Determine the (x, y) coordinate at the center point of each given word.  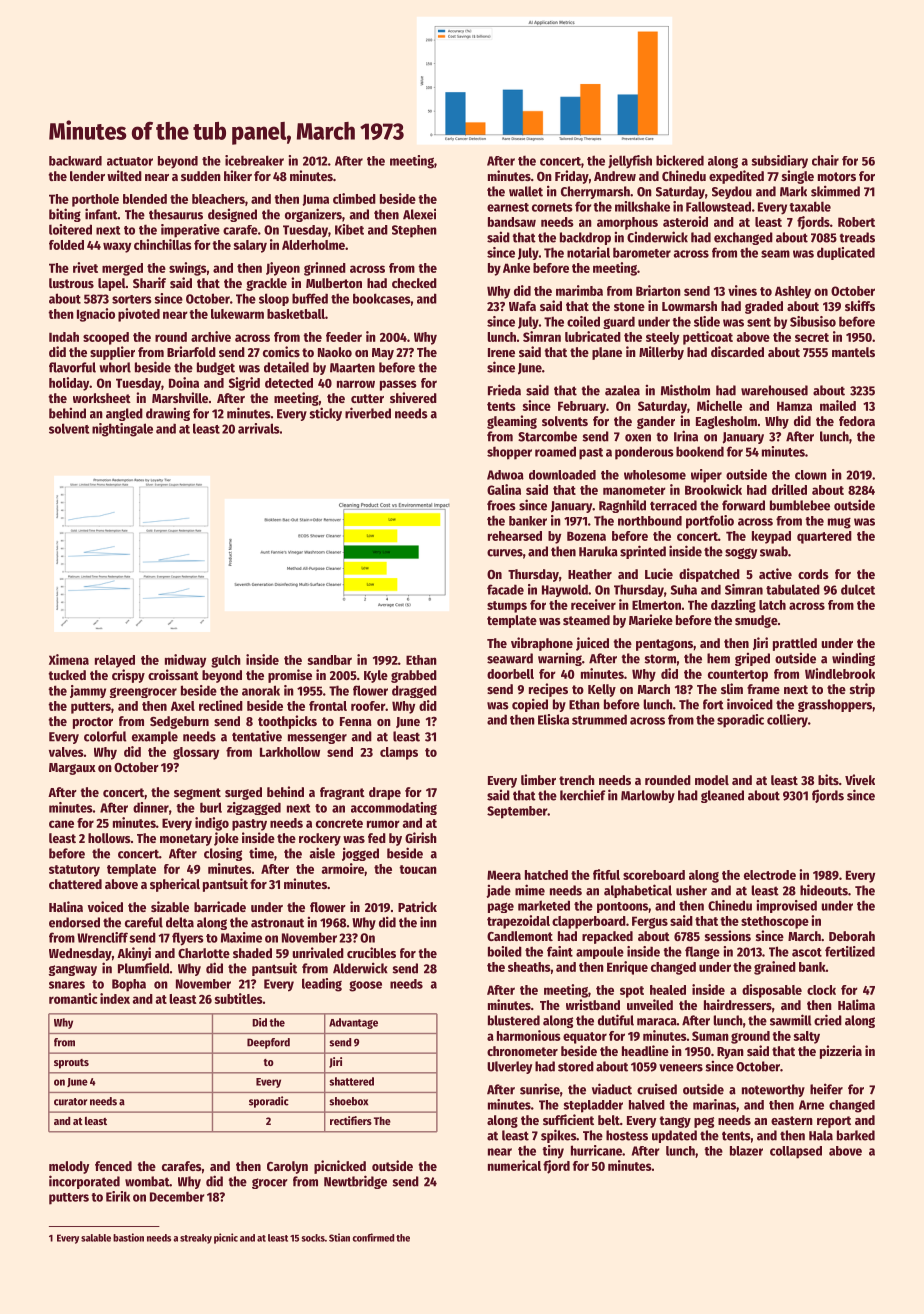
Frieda (504, 390)
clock (821, 990)
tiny (553, 1152)
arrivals (259, 428)
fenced (113, 1166)
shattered (352, 1081)
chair (825, 160)
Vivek (860, 779)
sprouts (71, 1064)
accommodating (394, 808)
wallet (526, 191)
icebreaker (254, 160)
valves (66, 752)
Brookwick (713, 489)
